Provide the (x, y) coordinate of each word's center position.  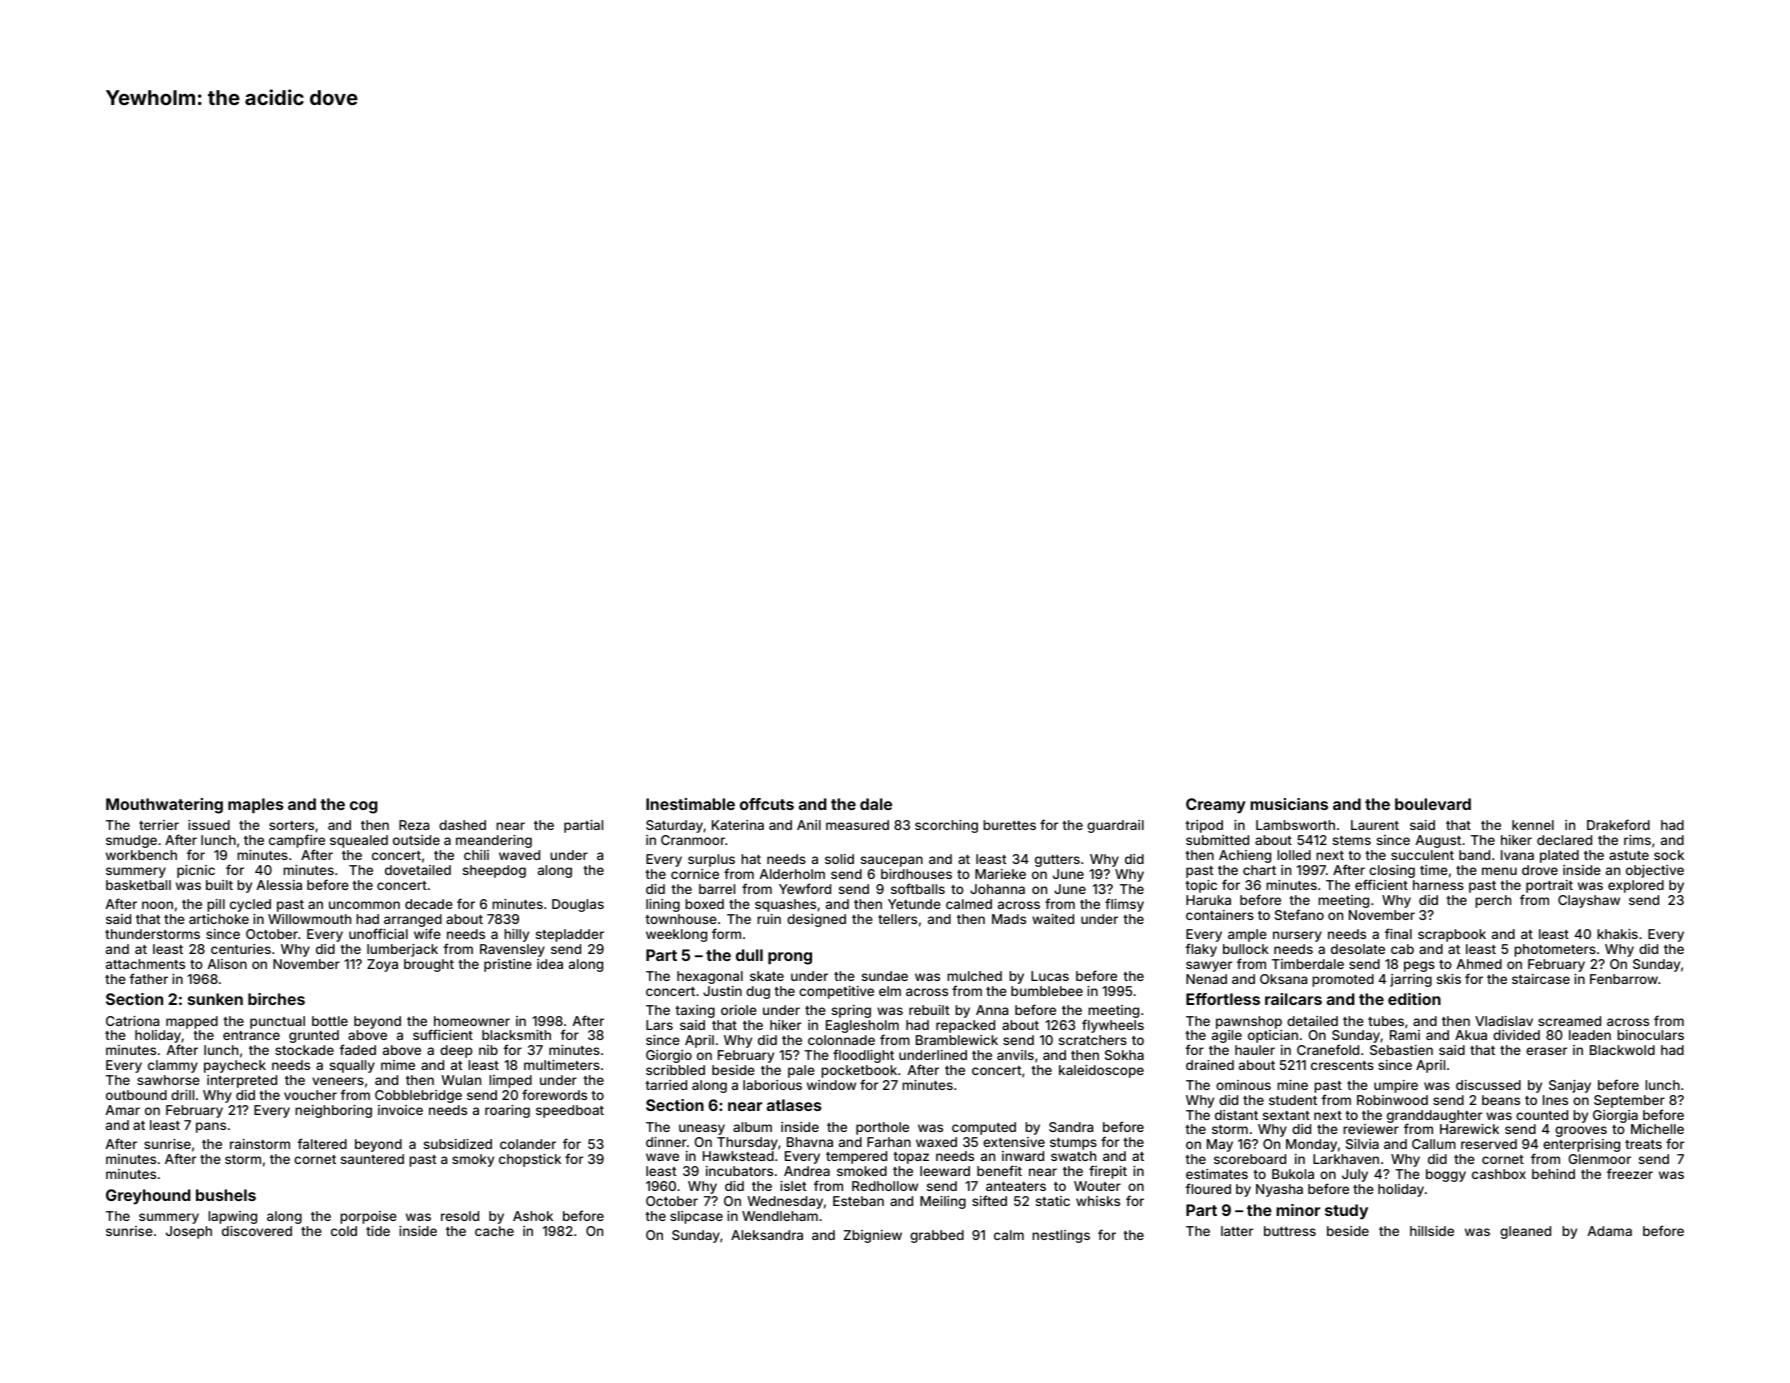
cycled (250, 905)
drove (1540, 870)
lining (663, 905)
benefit (999, 1170)
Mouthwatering (164, 806)
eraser (1546, 1051)
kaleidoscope (1101, 1071)
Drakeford (1618, 824)
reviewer (1371, 1129)
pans (211, 1127)
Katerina (738, 825)
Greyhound (148, 1197)
